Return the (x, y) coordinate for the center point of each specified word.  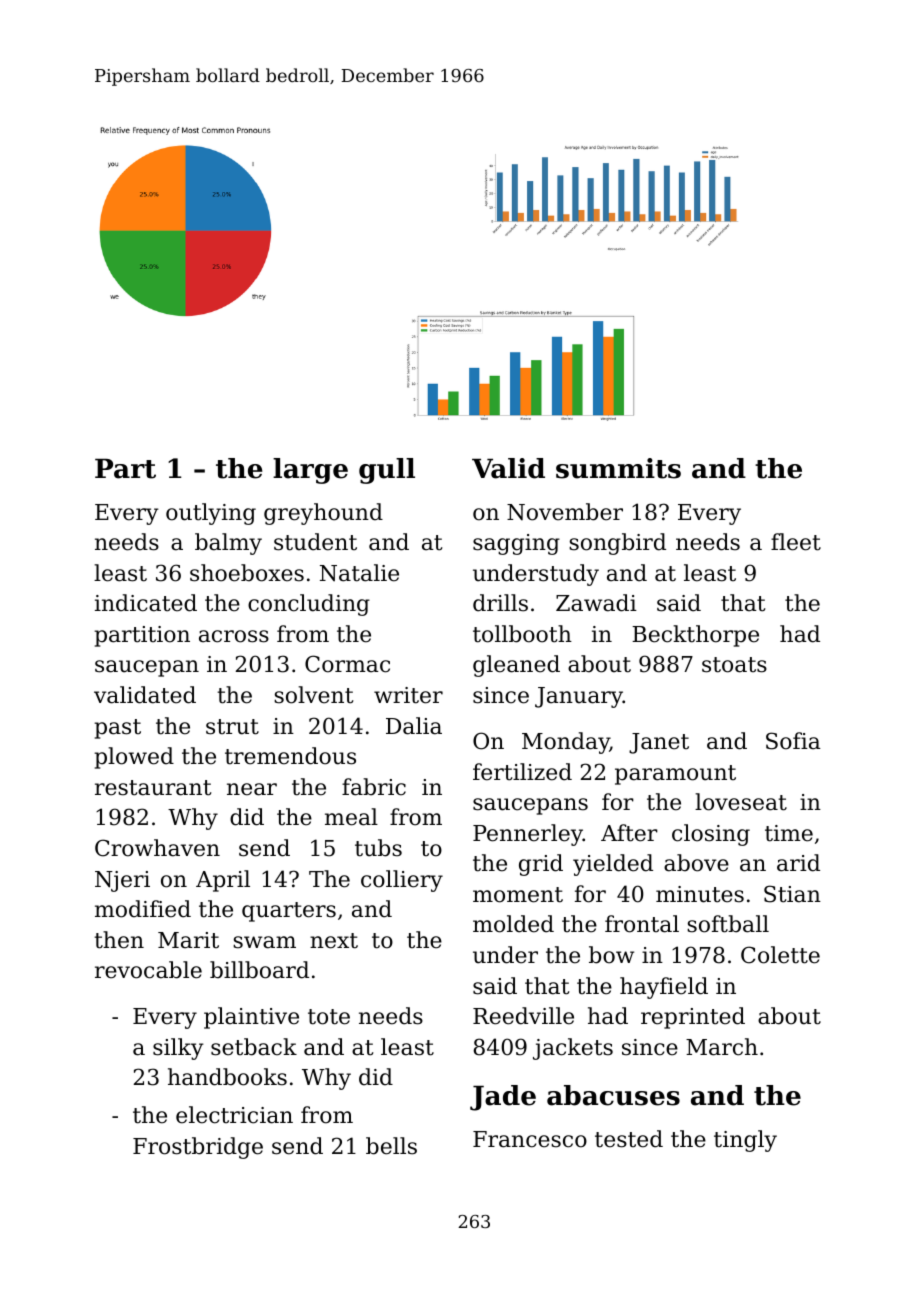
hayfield (664, 988)
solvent (313, 695)
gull (387, 471)
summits (618, 468)
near (252, 789)
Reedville (523, 1016)
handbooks (227, 1077)
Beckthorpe (695, 636)
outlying (211, 514)
